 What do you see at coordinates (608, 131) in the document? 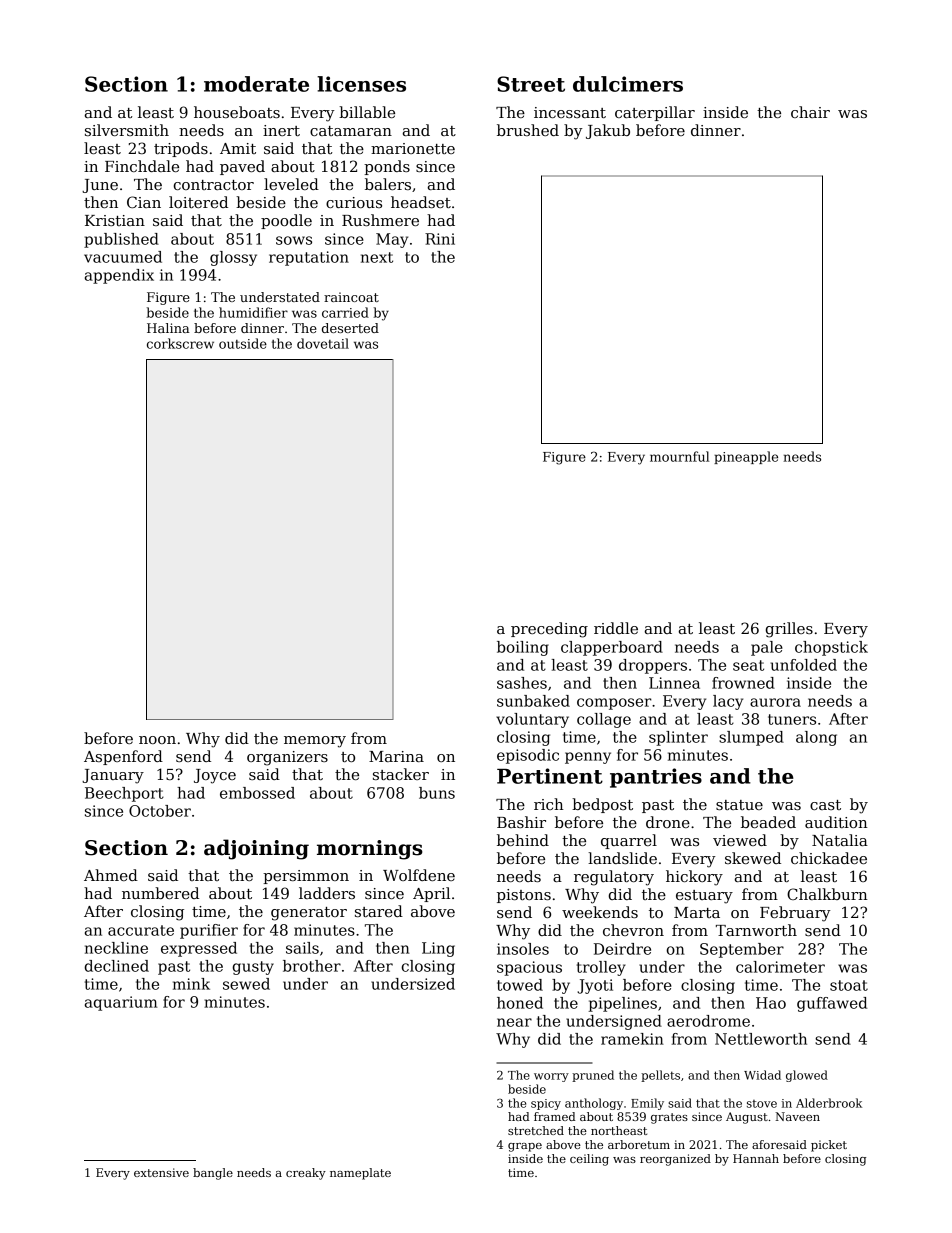
I see `Jakub` at bounding box center [608, 131].
